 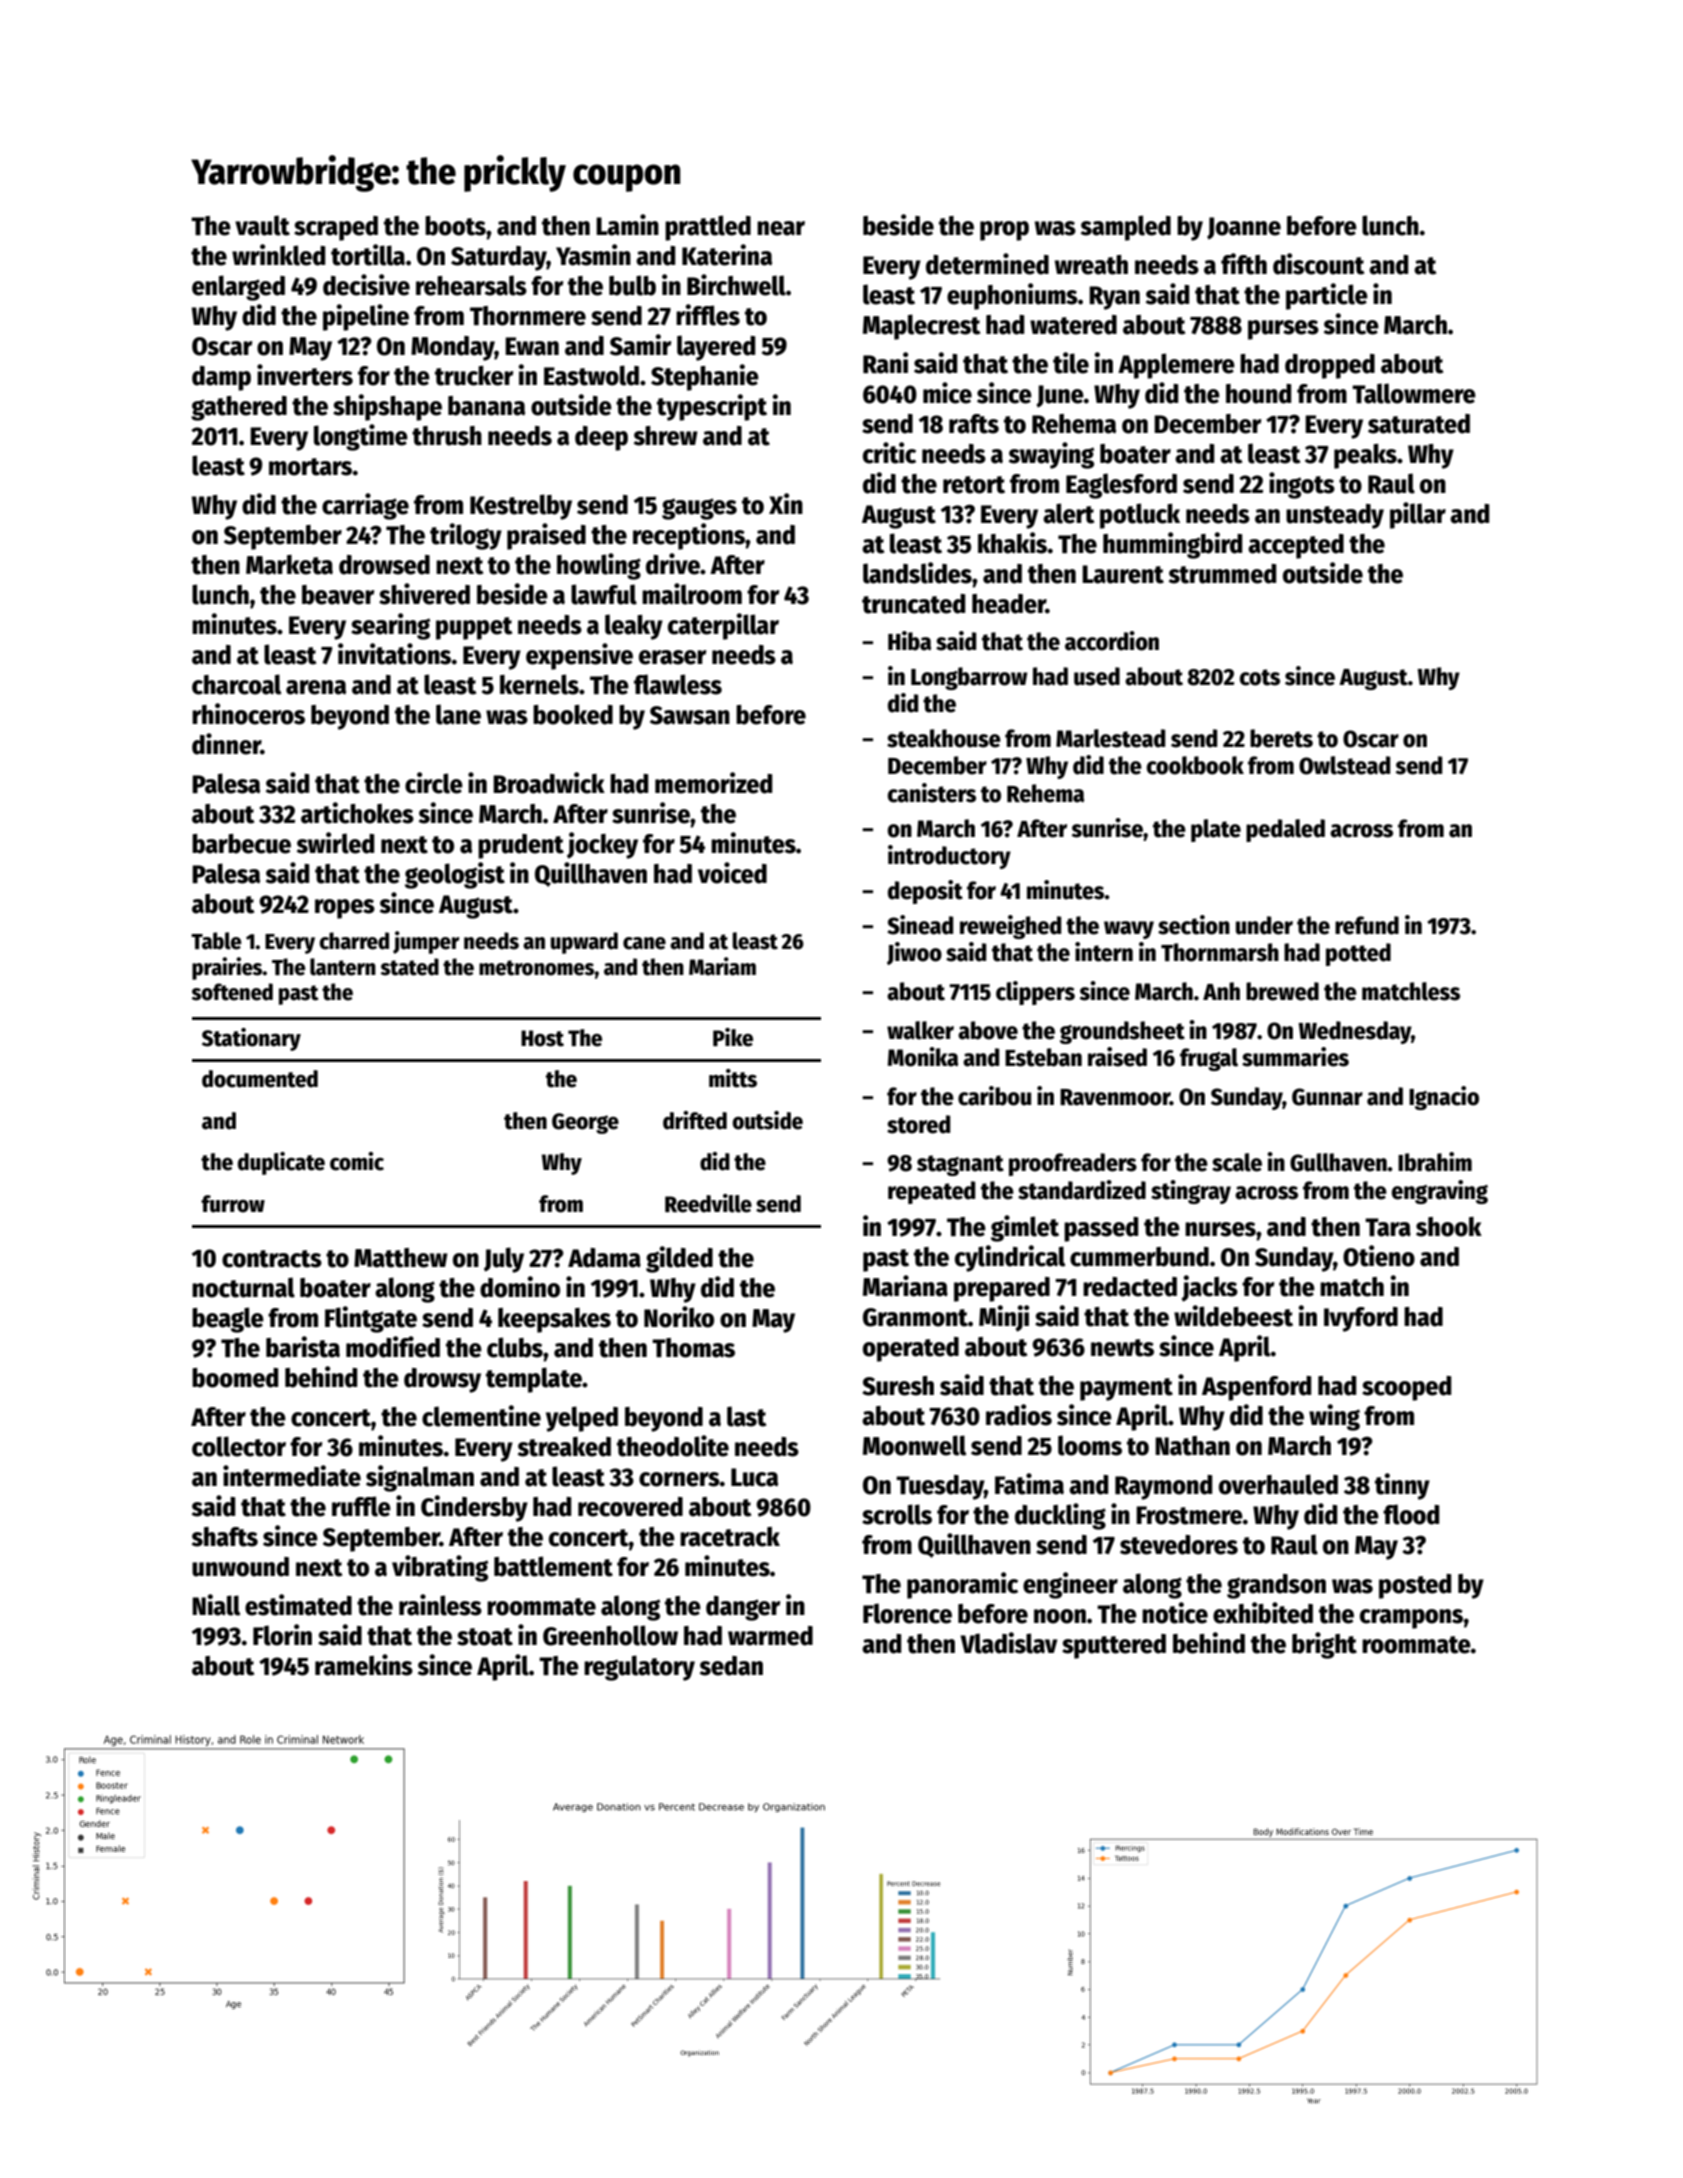 I want to click on cots, so click(x=1260, y=677).
